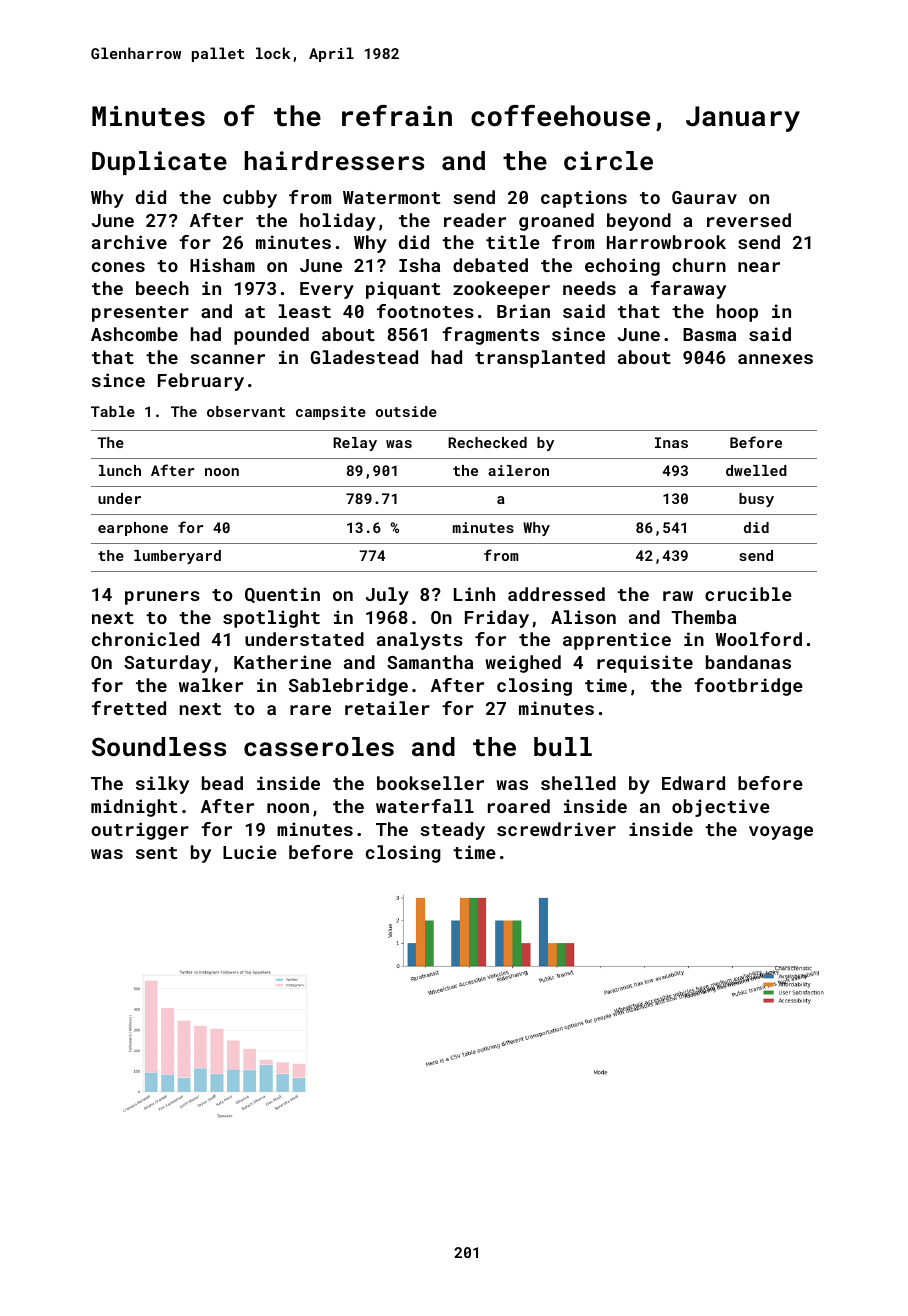 The image size is (908, 1316). What do you see at coordinates (748, 687) in the screenshot?
I see `footbridge` at bounding box center [748, 687].
